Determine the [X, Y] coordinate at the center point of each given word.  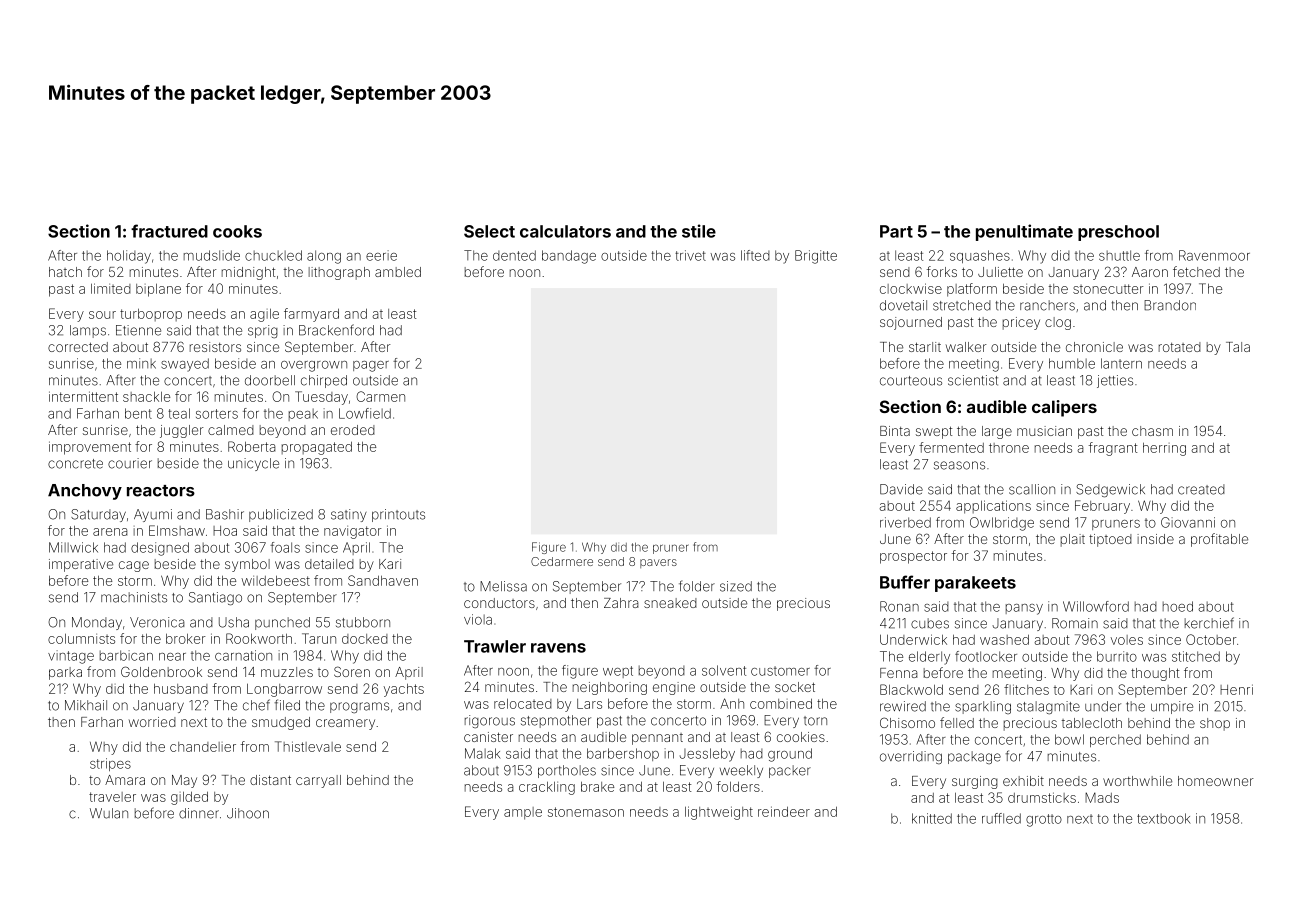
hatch [65, 272]
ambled [398, 272]
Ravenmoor [1214, 255]
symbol [247, 565]
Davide [901, 489]
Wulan [109, 813]
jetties [1115, 381]
